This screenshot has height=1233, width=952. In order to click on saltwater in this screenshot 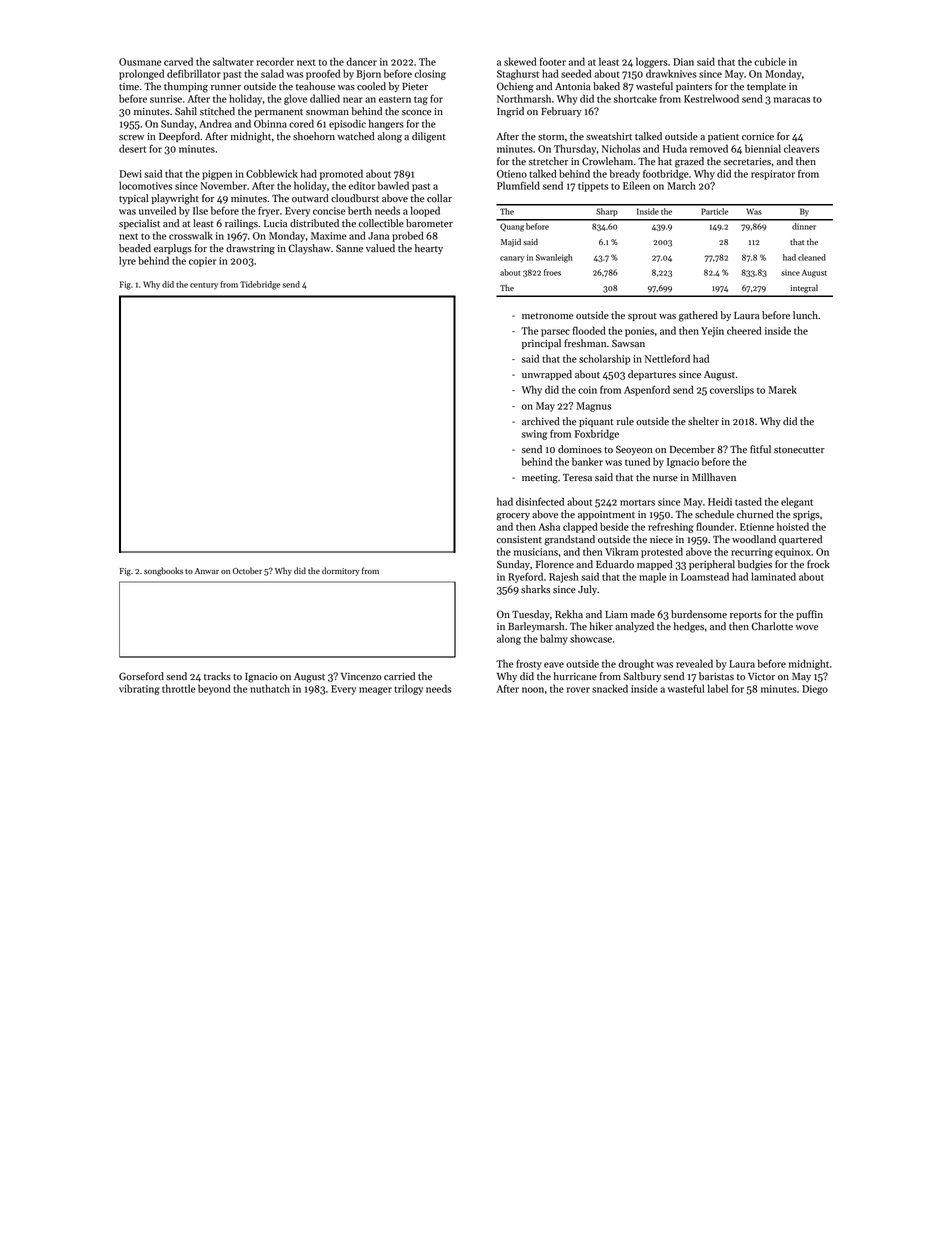, I will do `click(233, 61)`.
